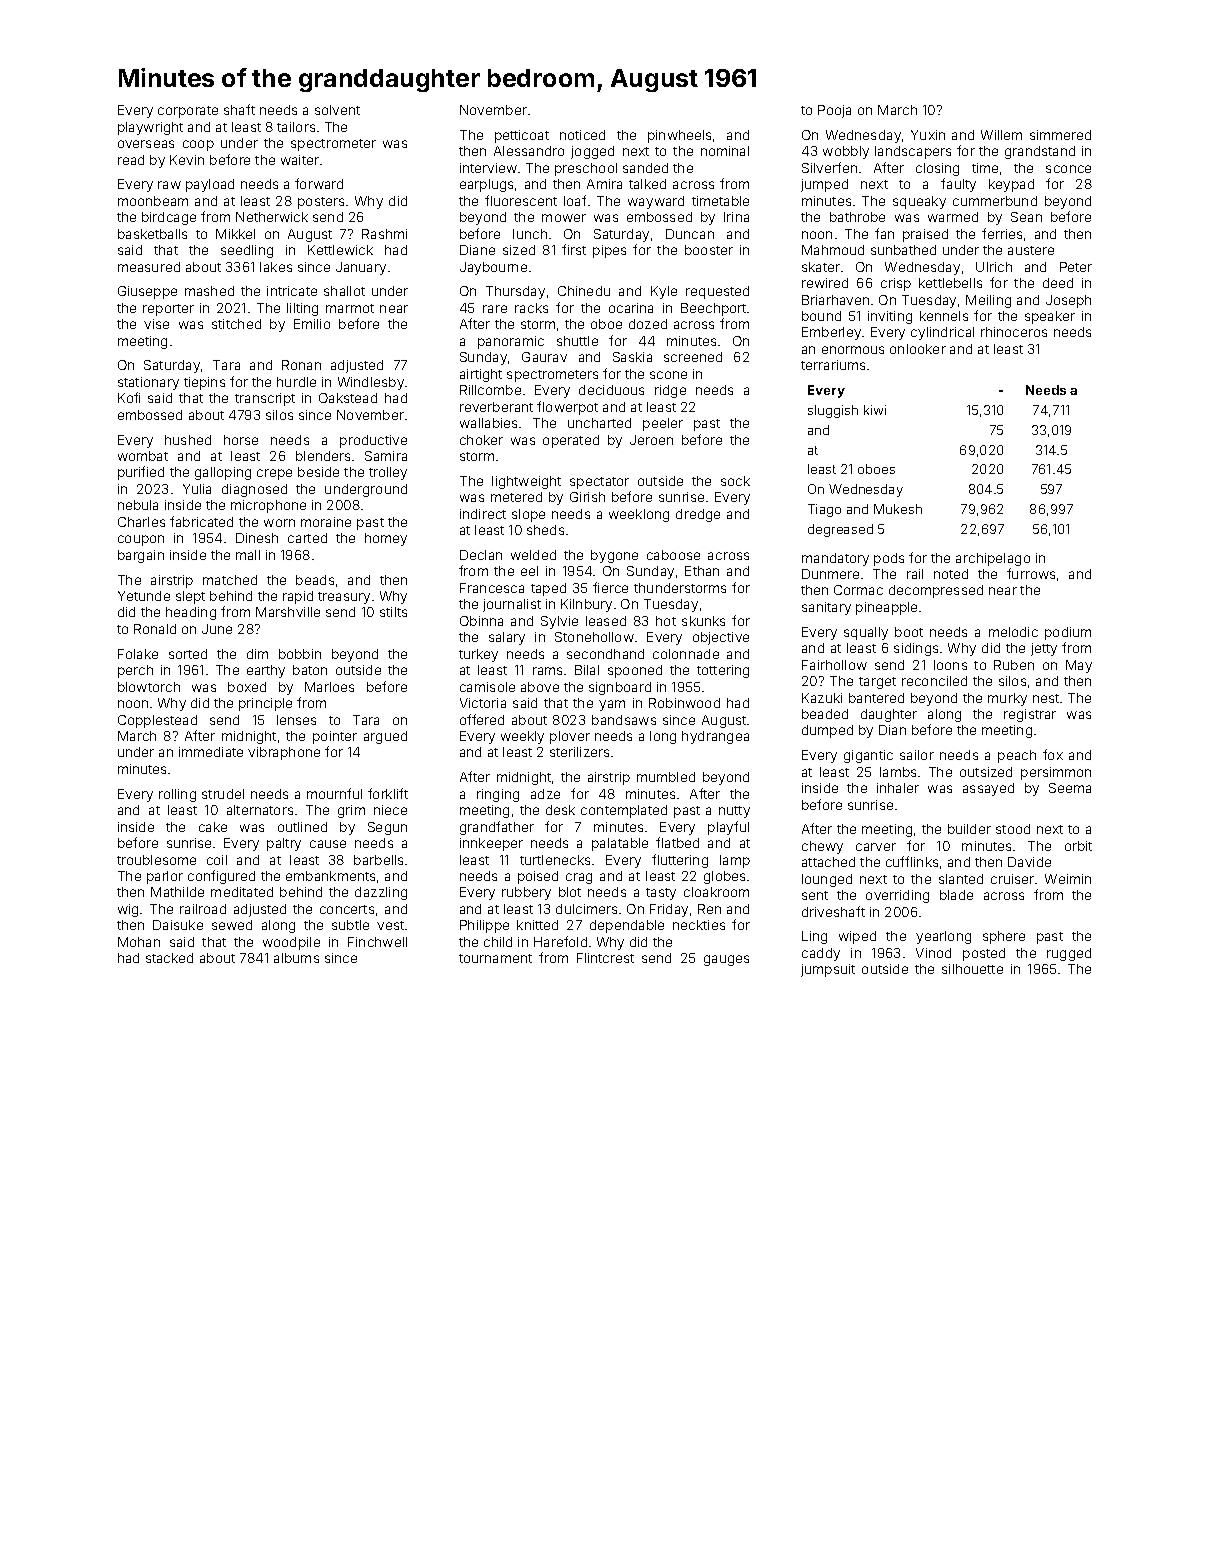 The height and width of the image is (1566, 1210). What do you see at coordinates (131, 160) in the image?
I see `read` at bounding box center [131, 160].
